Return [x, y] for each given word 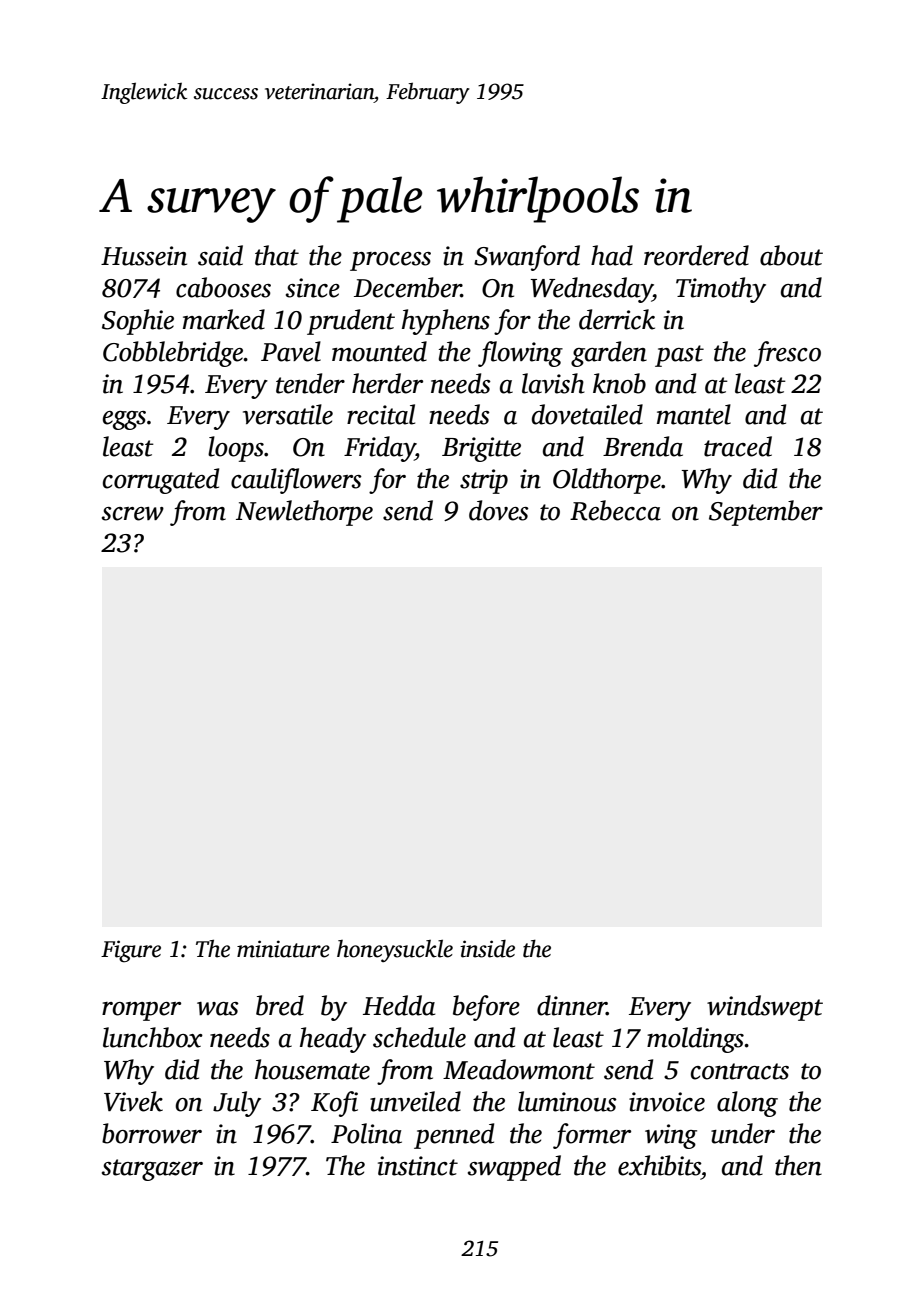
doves [499, 510]
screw [133, 514]
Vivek [133, 1101]
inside [487, 949]
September [766, 513]
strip [484, 481]
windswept [765, 1008]
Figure [131, 951]
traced [738, 446]
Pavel [291, 351]
